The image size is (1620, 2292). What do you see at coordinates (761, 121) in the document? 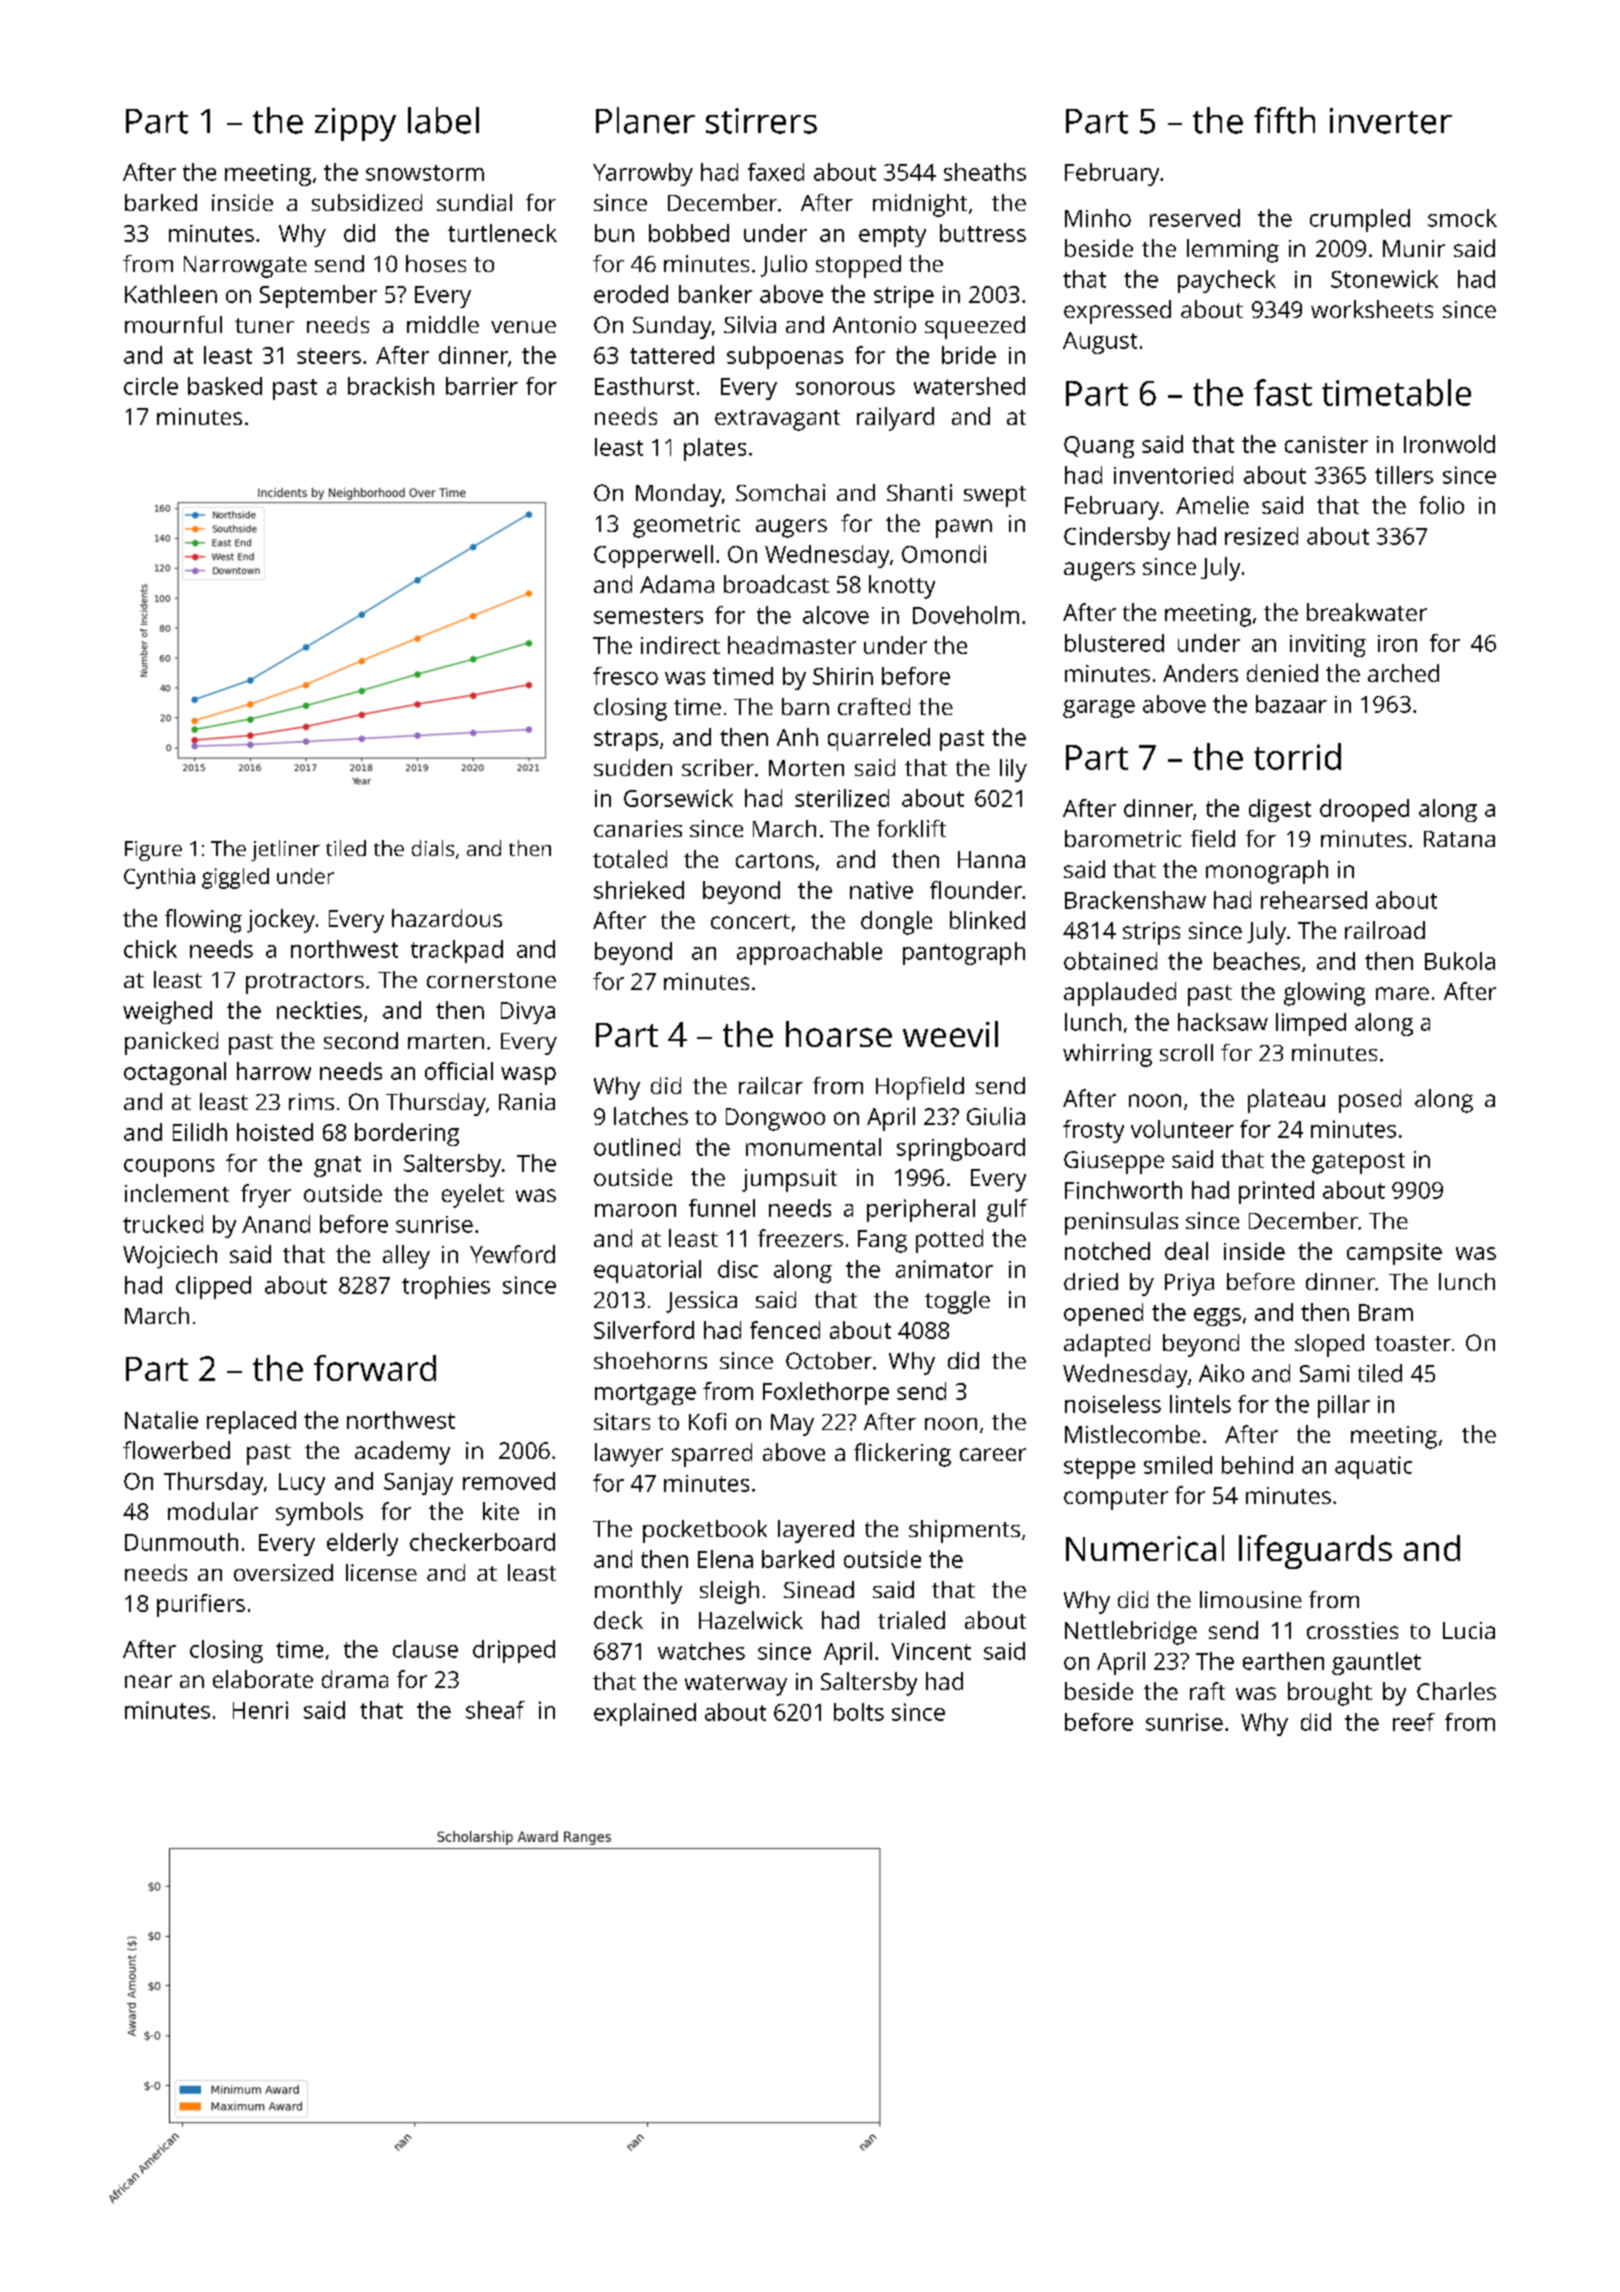
I see `stirrers` at bounding box center [761, 121].
